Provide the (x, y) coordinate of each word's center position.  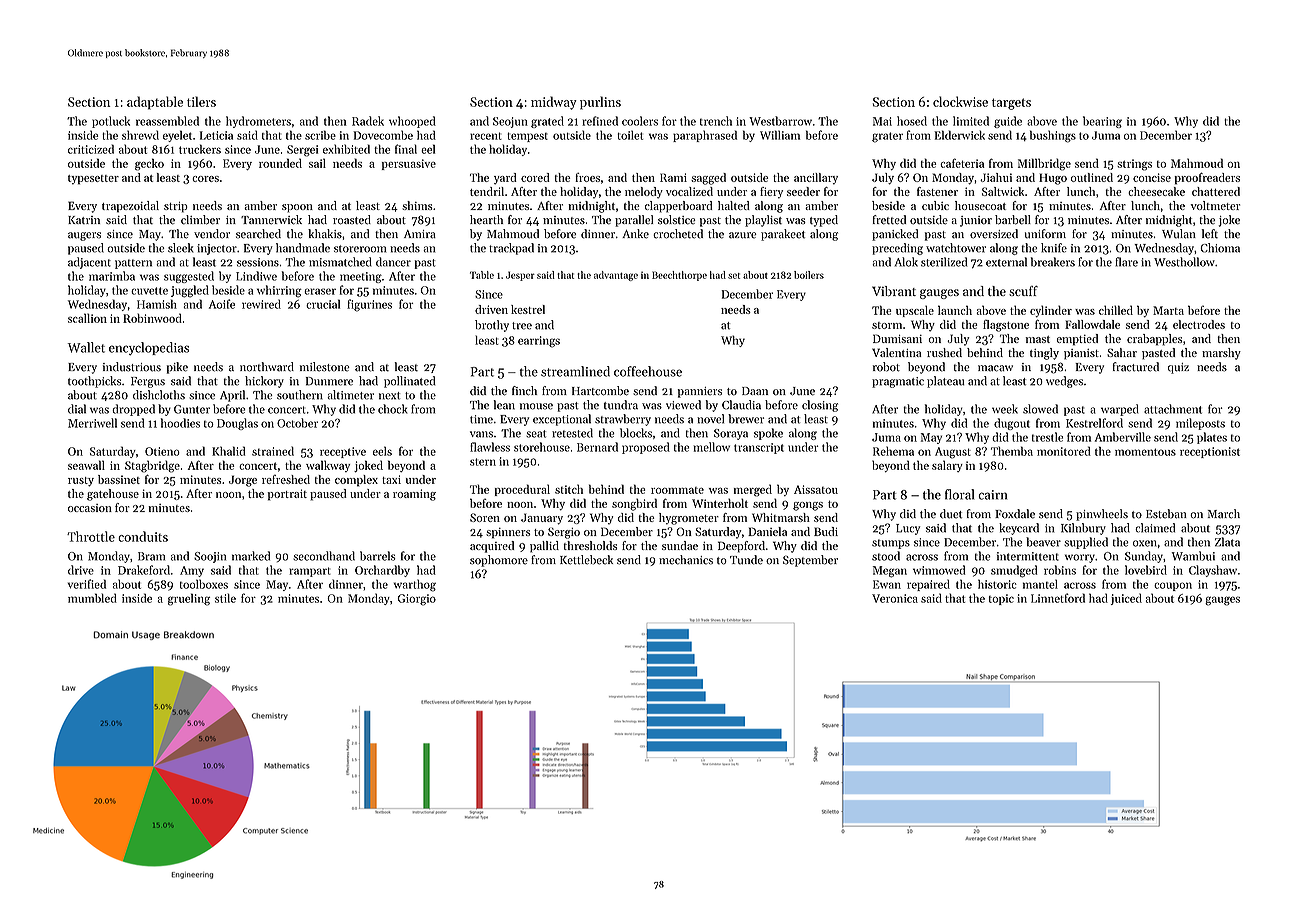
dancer (393, 262)
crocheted (678, 234)
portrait (287, 495)
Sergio (564, 533)
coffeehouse (648, 371)
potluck (111, 122)
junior (976, 221)
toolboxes (204, 584)
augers (84, 236)
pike (177, 368)
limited (971, 121)
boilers (809, 275)
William (780, 135)
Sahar (1122, 352)
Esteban (1166, 514)
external (1006, 262)
